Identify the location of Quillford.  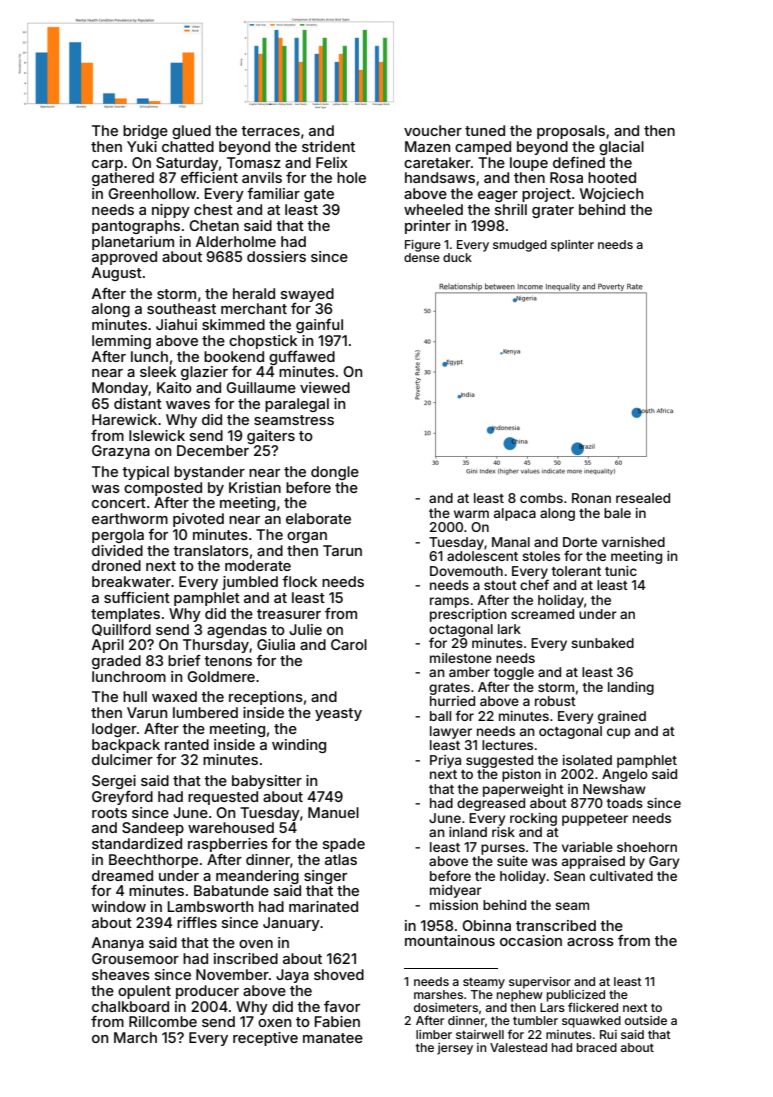
(121, 630).
